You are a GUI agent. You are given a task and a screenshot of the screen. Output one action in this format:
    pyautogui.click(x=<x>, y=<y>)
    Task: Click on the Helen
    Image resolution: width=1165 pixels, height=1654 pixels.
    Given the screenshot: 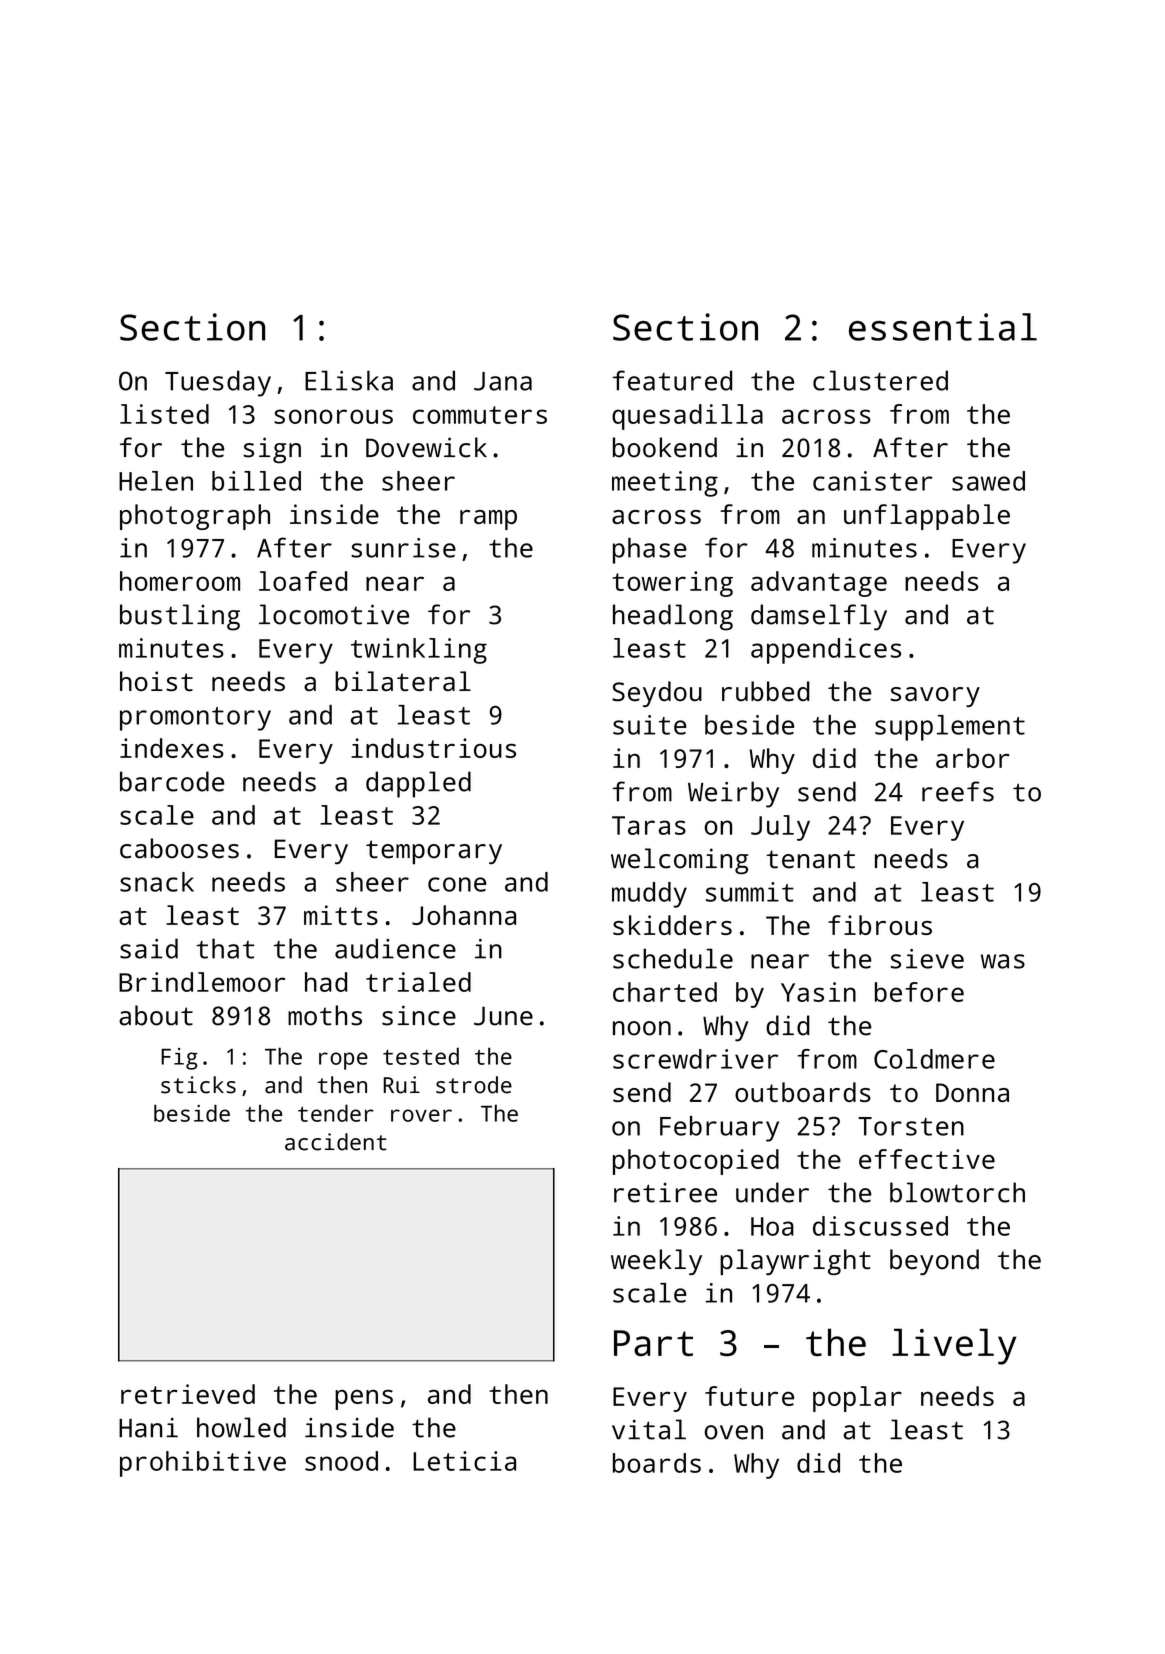 What is the action you would take?
    pyautogui.click(x=156, y=481)
